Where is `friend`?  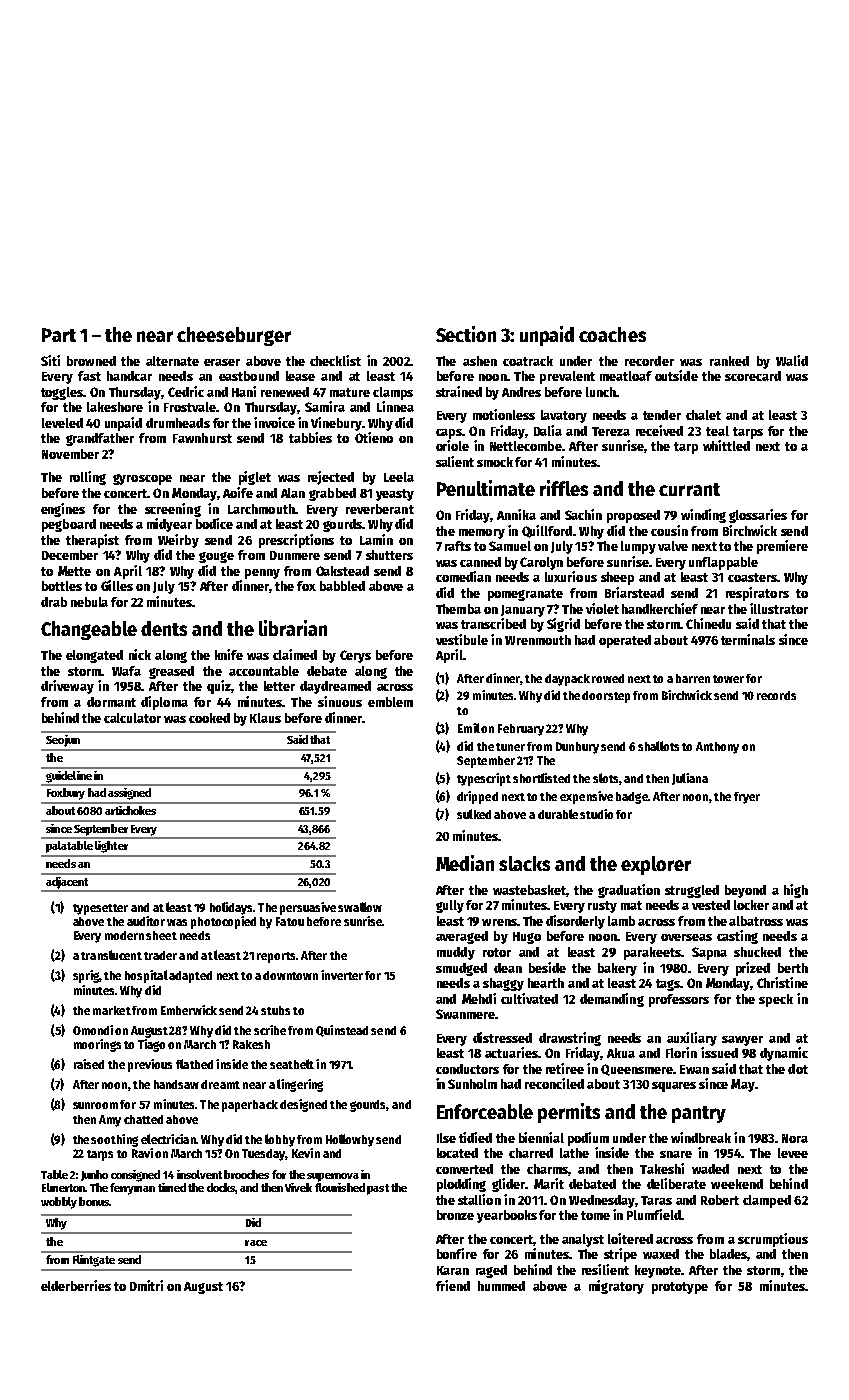
friend is located at coordinates (453, 1285).
